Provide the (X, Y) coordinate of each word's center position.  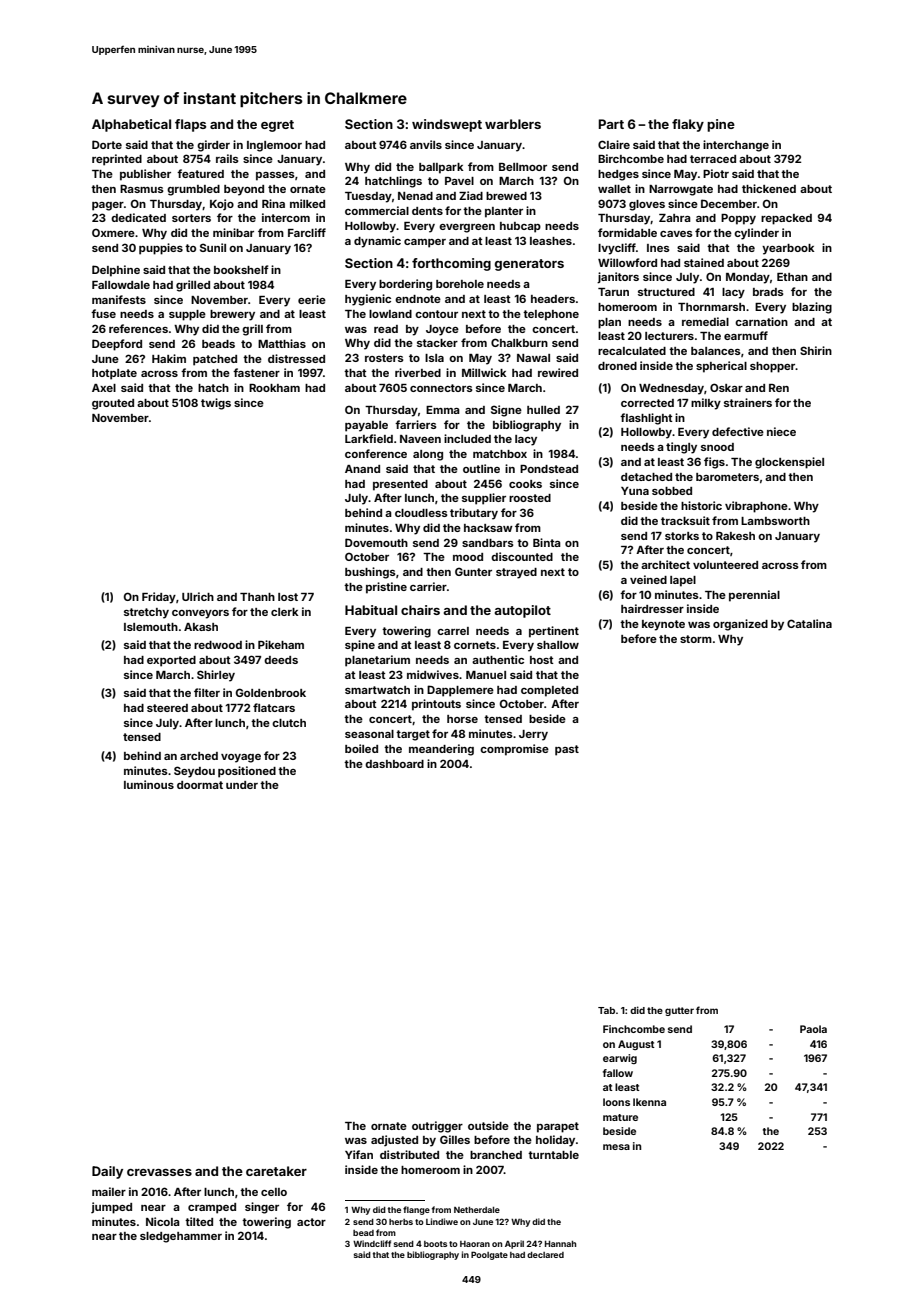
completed (549, 691)
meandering (441, 750)
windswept (447, 125)
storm (696, 639)
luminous (149, 784)
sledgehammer (181, 1237)
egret (277, 126)
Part (611, 124)
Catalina (809, 623)
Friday (159, 598)
